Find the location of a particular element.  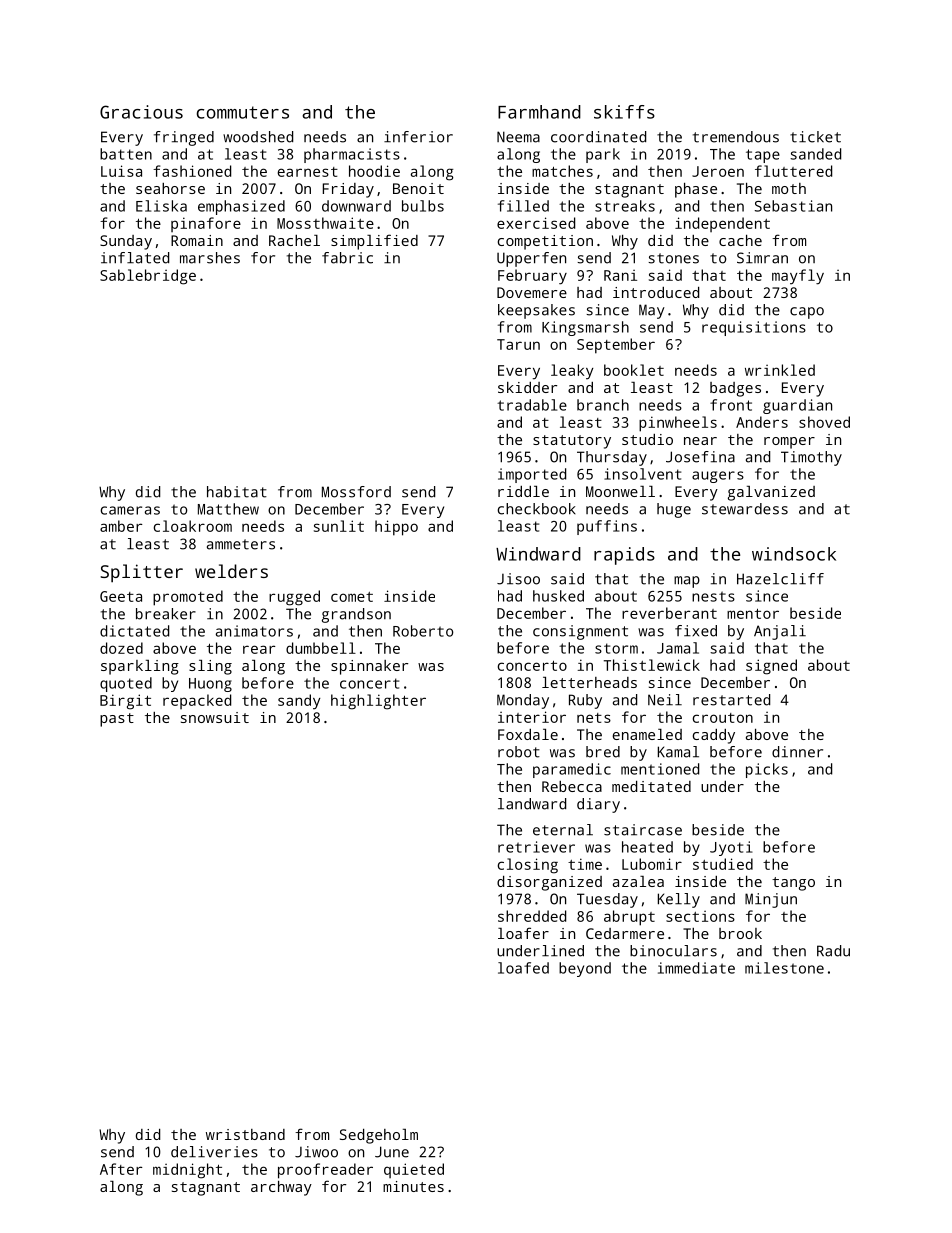

Farmhand is located at coordinates (539, 112).
